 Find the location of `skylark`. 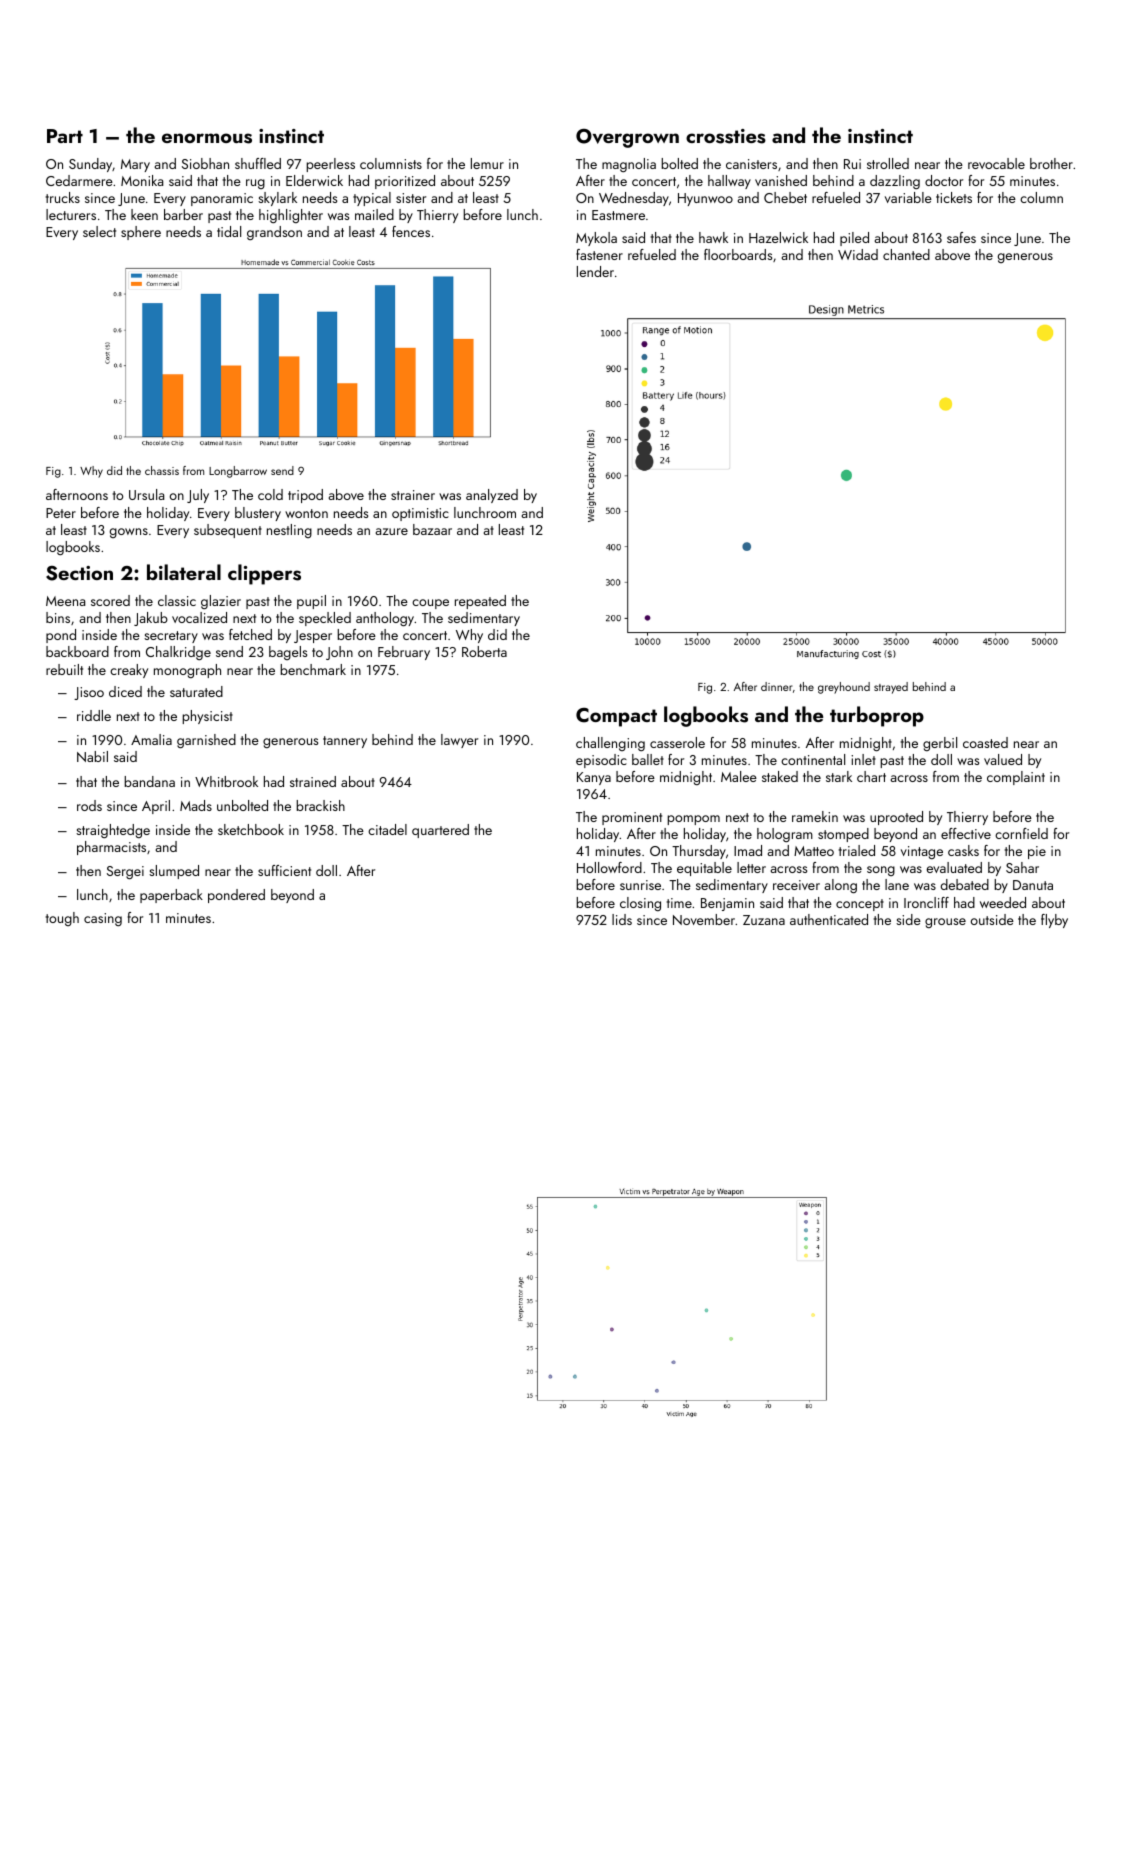

skylark is located at coordinates (277, 199).
